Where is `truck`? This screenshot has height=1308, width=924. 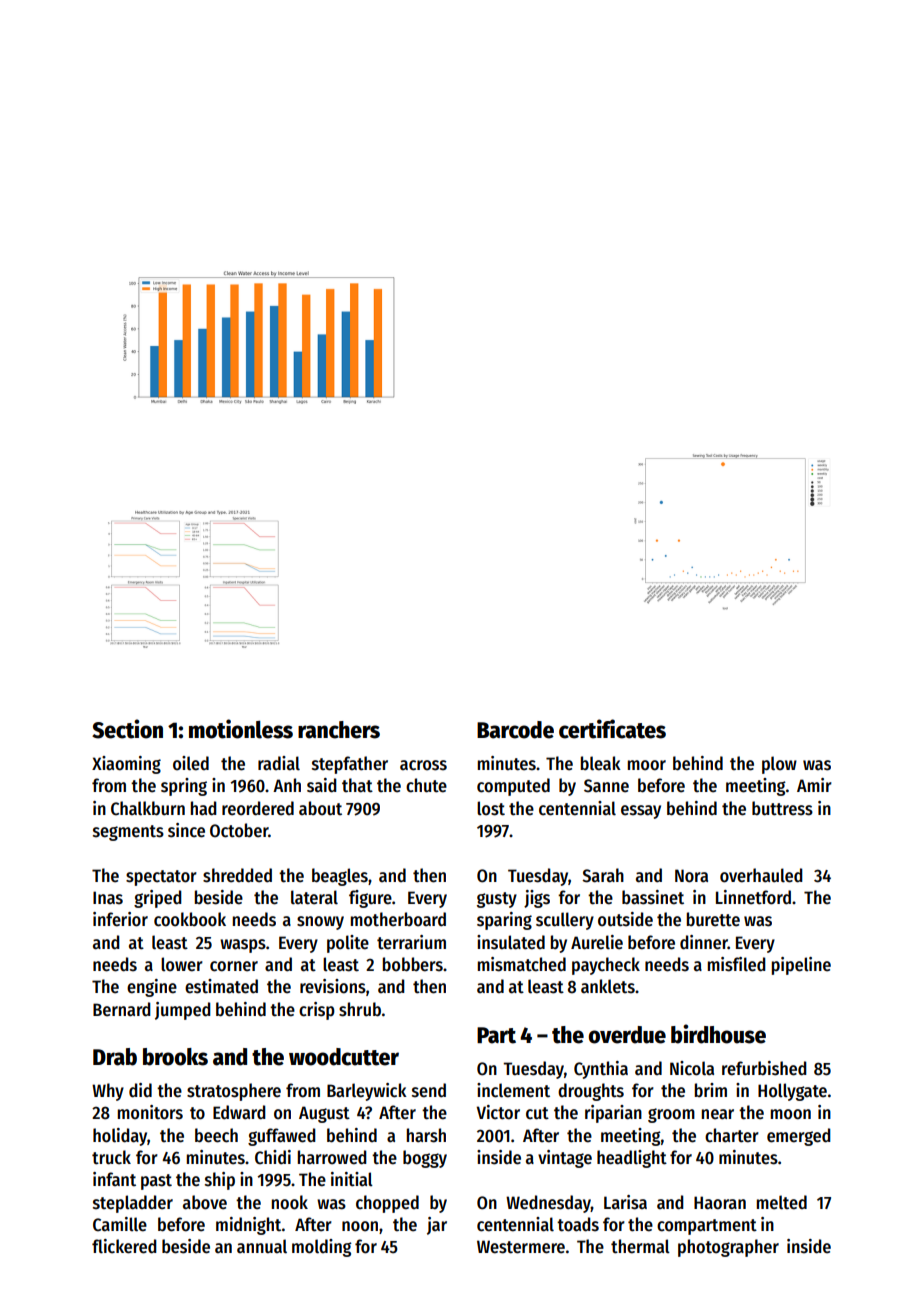 truck is located at coordinates (111, 1157).
